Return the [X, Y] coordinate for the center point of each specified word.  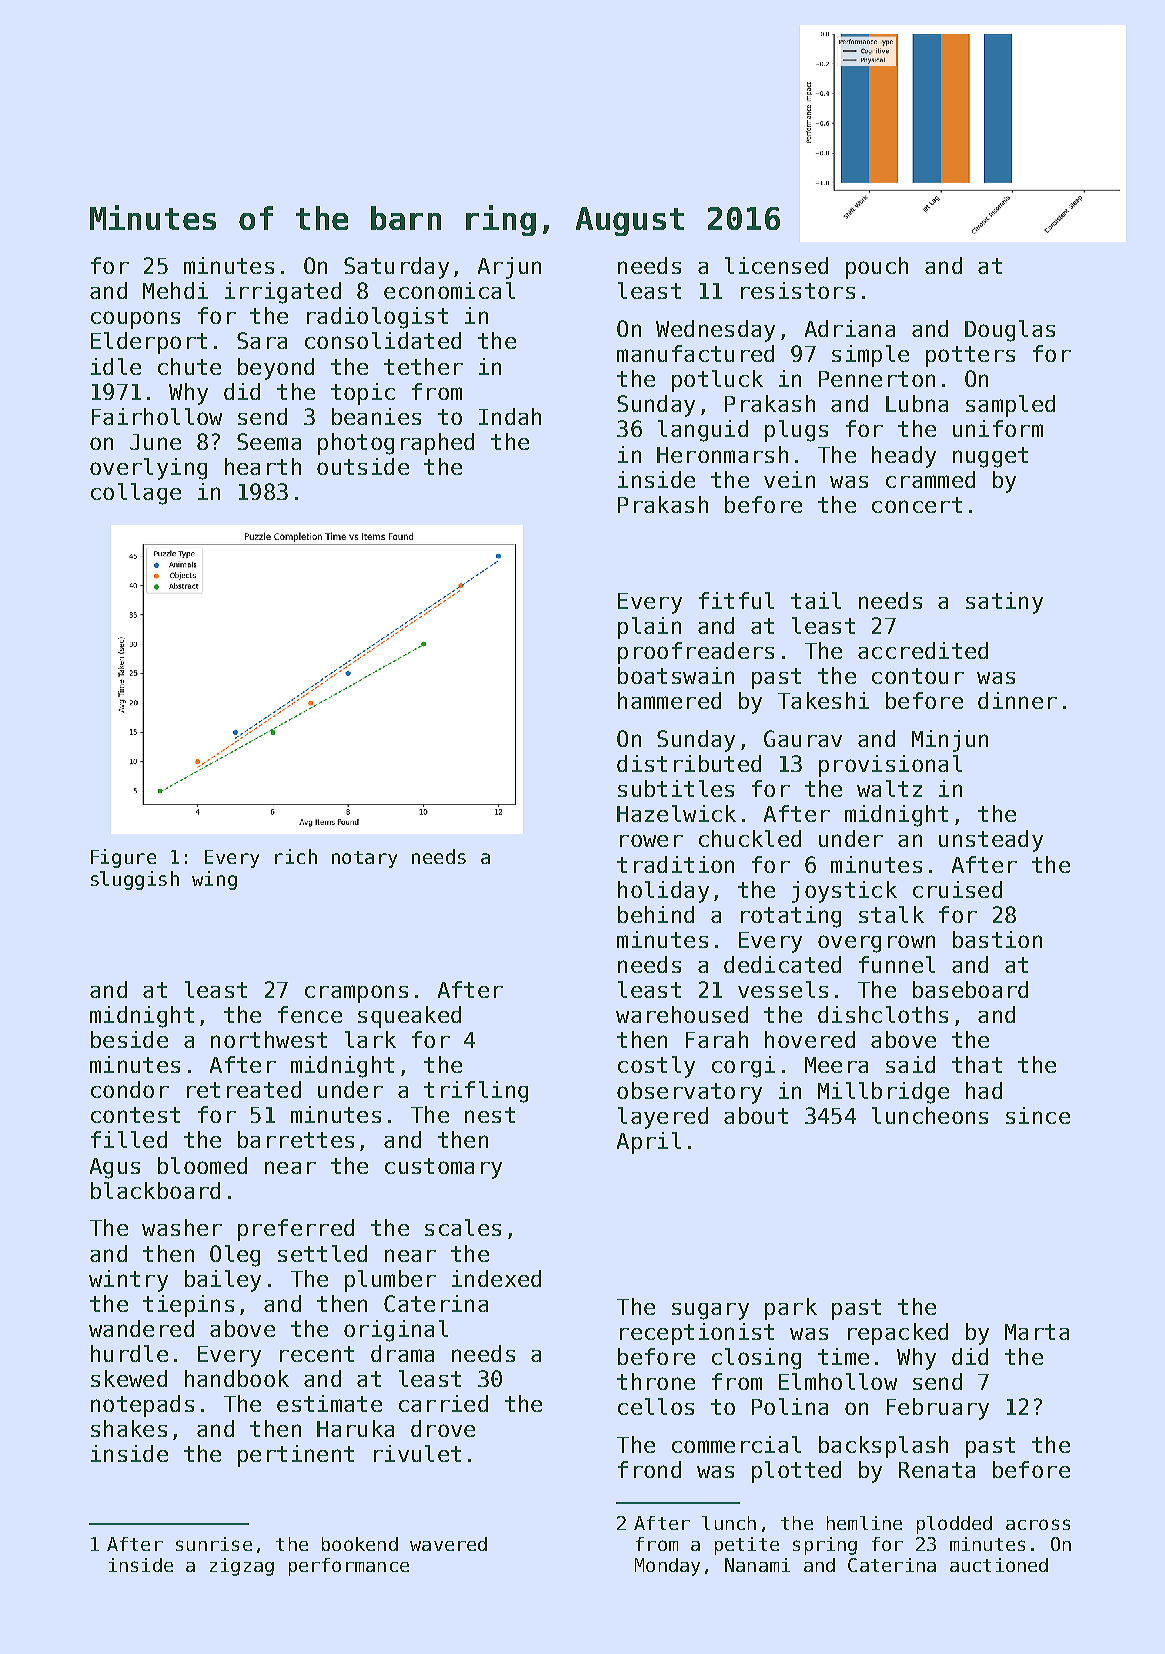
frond [649, 1469]
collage [136, 494]
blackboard [155, 1190]
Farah [717, 1039]
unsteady [991, 841]
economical [449, 290]
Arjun [509, 268]
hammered [669, 700]
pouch [877, 268]
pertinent [296, 1456]
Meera [836, 1065]
